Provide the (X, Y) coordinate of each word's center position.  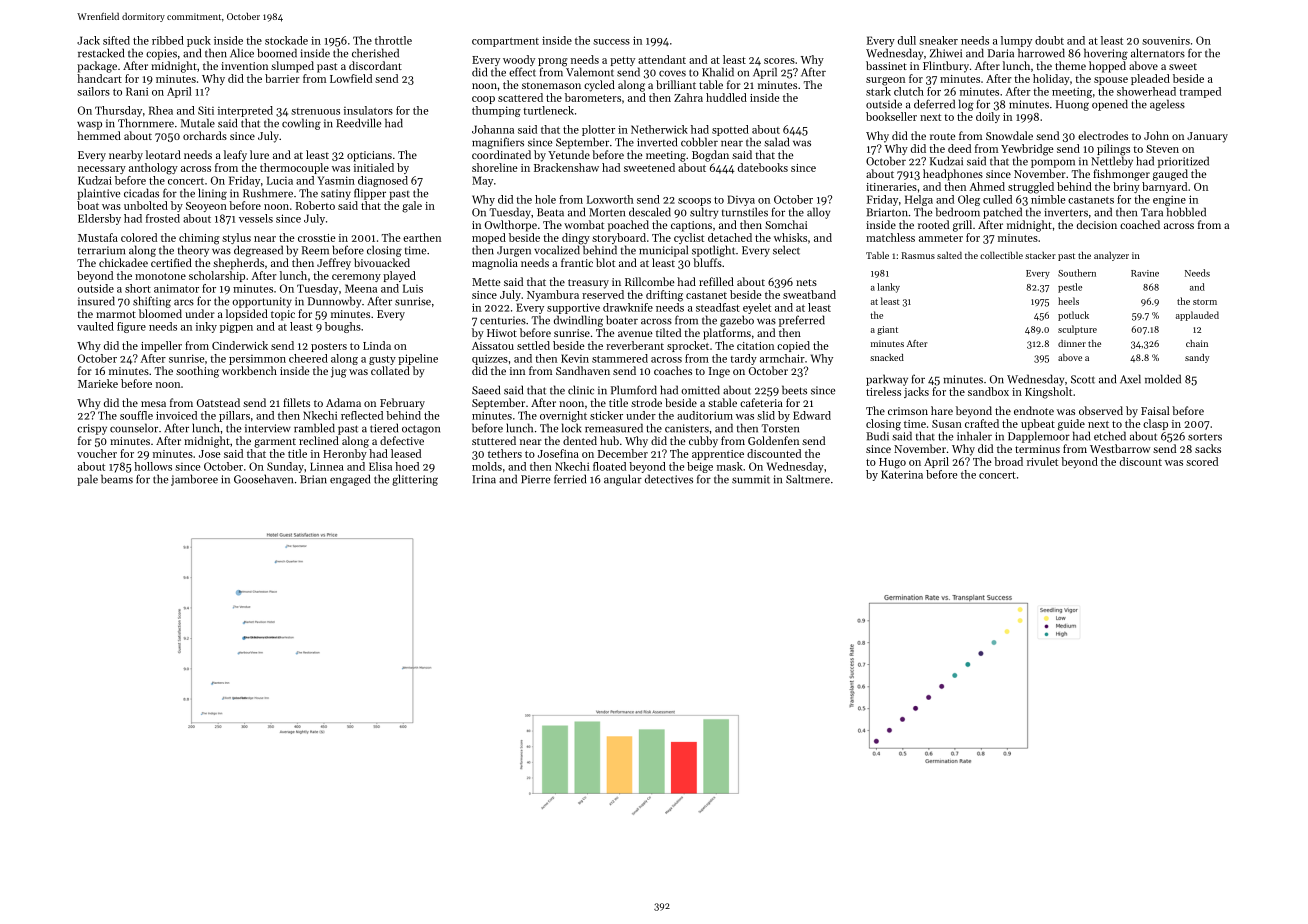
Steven (1162, 149)
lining (212, 194)
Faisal (1155, 410)
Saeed (486, 390)
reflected (362, 415)
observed (1101, 410)
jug (339, 372)
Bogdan (710, 156)
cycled (599, 86)
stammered (620, 358)
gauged (1170, 175)
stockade (286, 40)
